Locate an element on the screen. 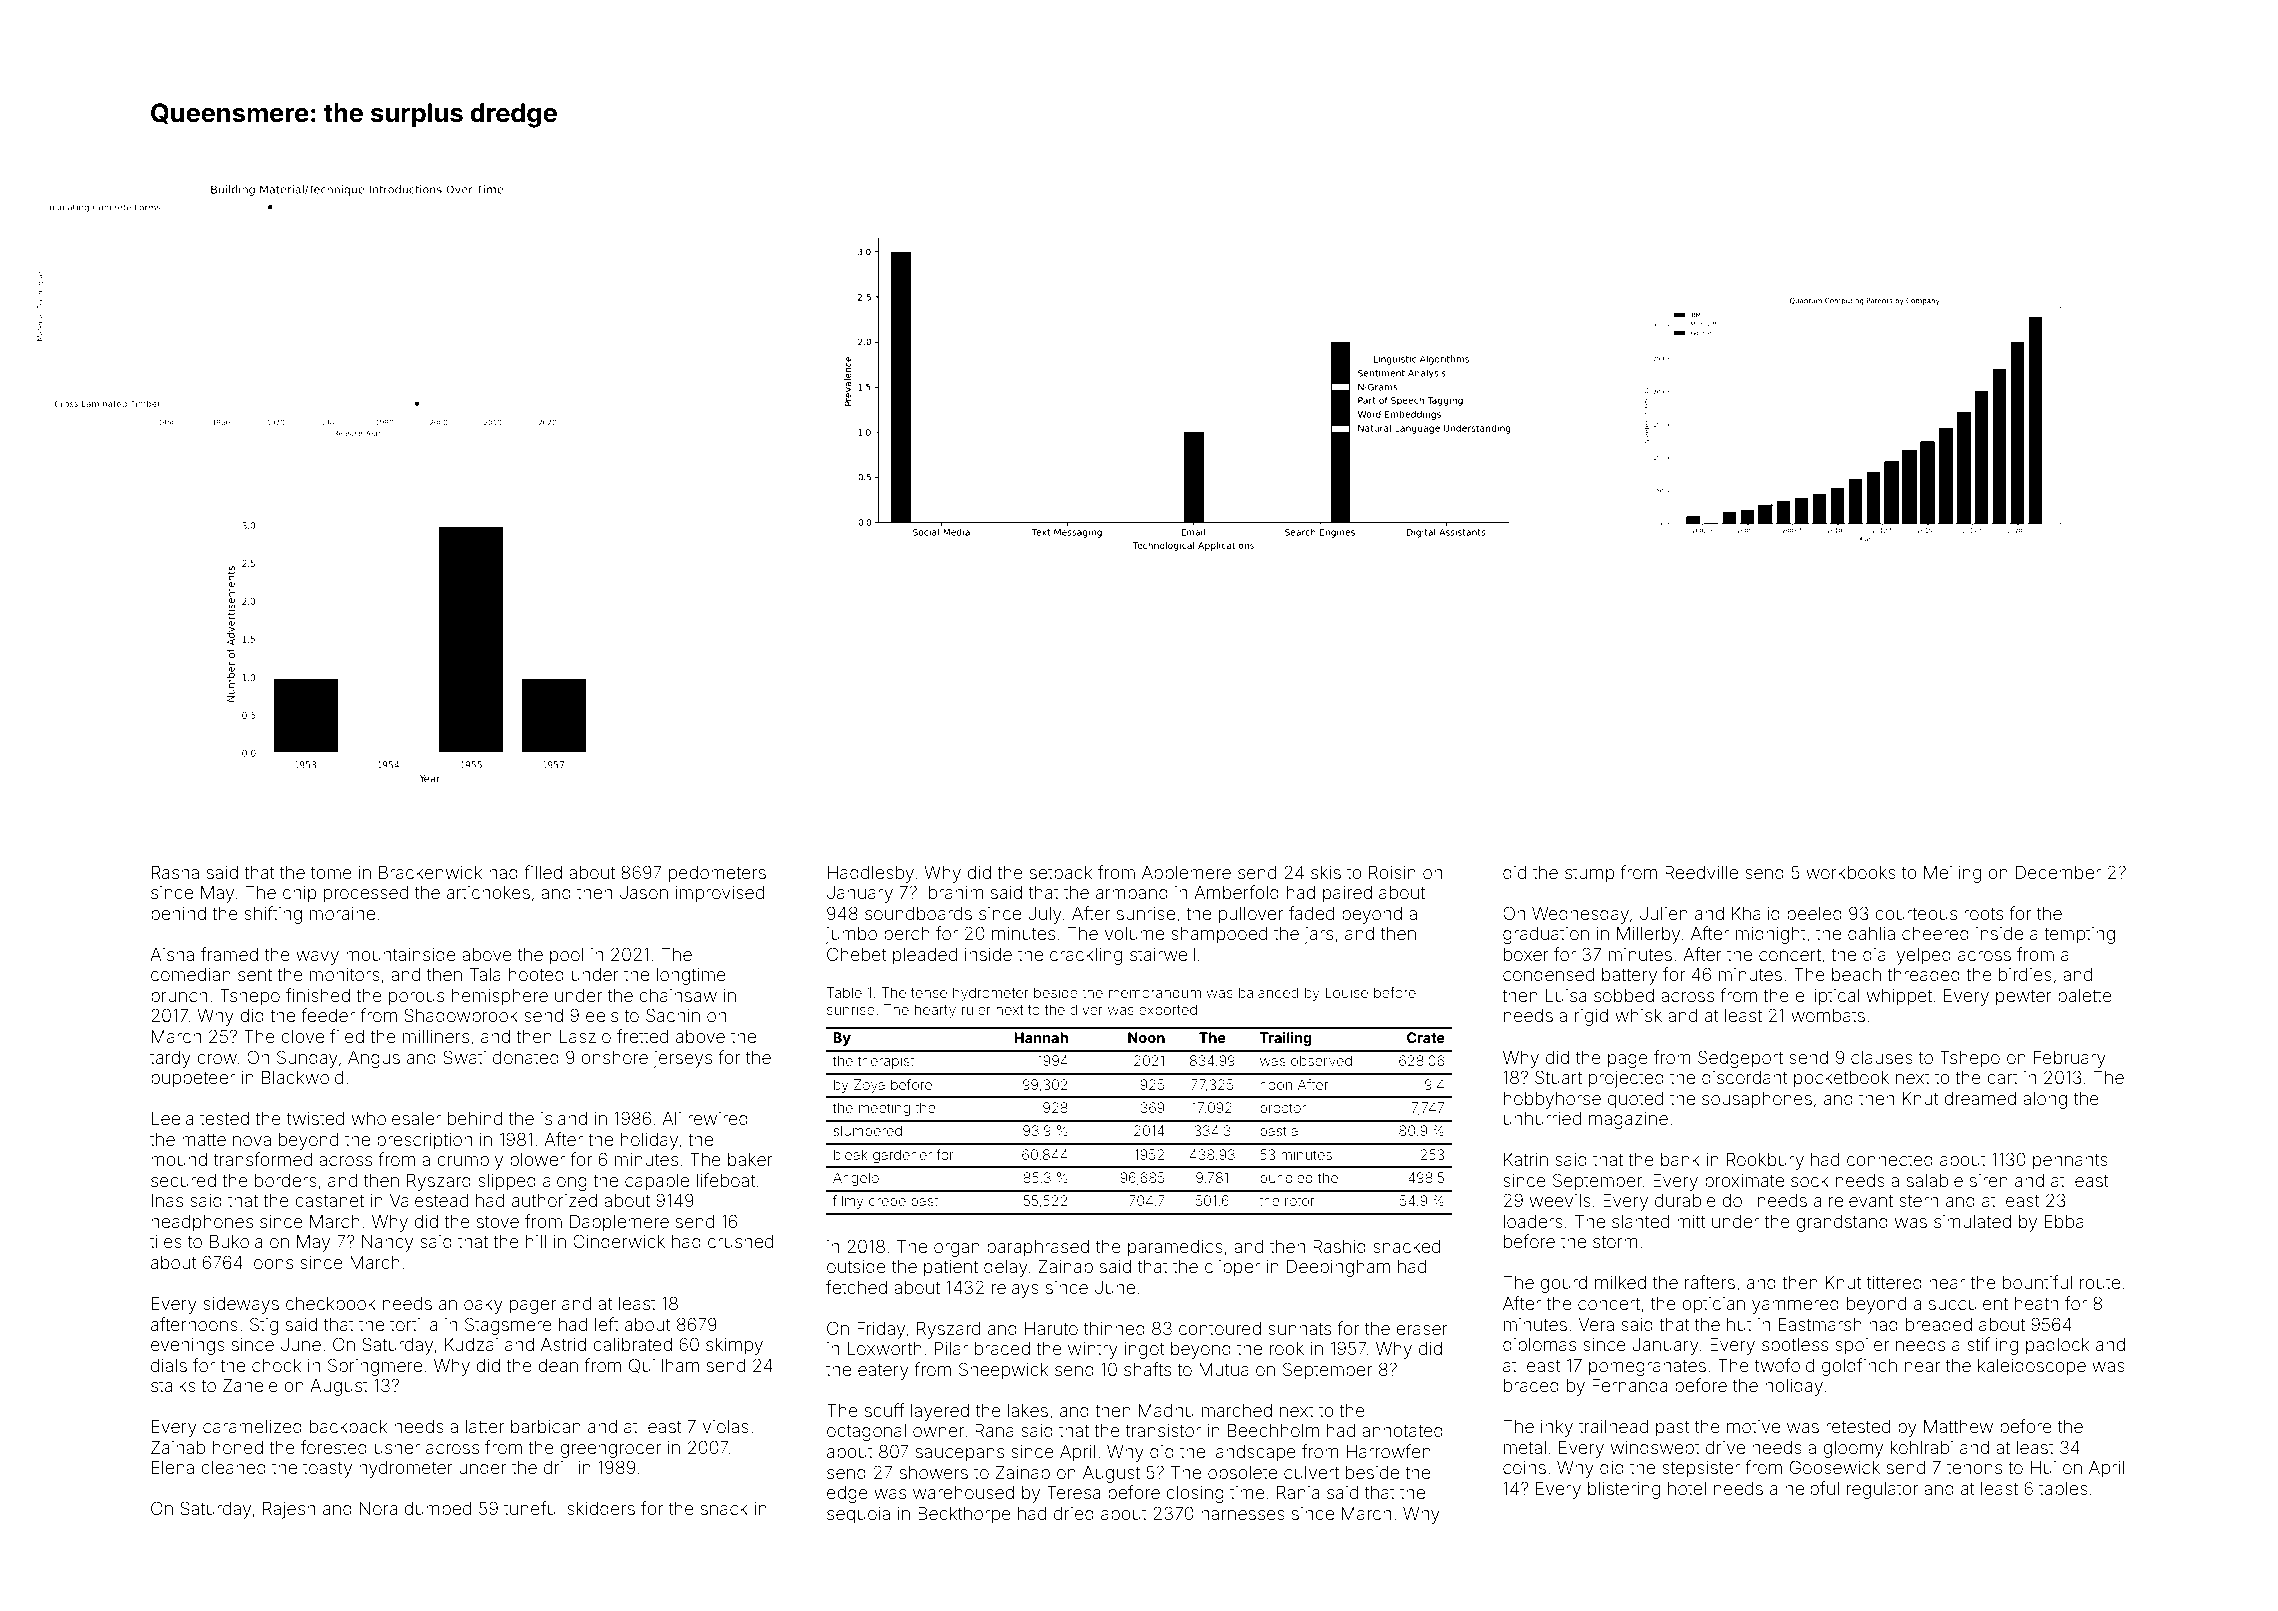 This screenshot has width=2278, height=1611. chip is located at coordinates (300, 894).
